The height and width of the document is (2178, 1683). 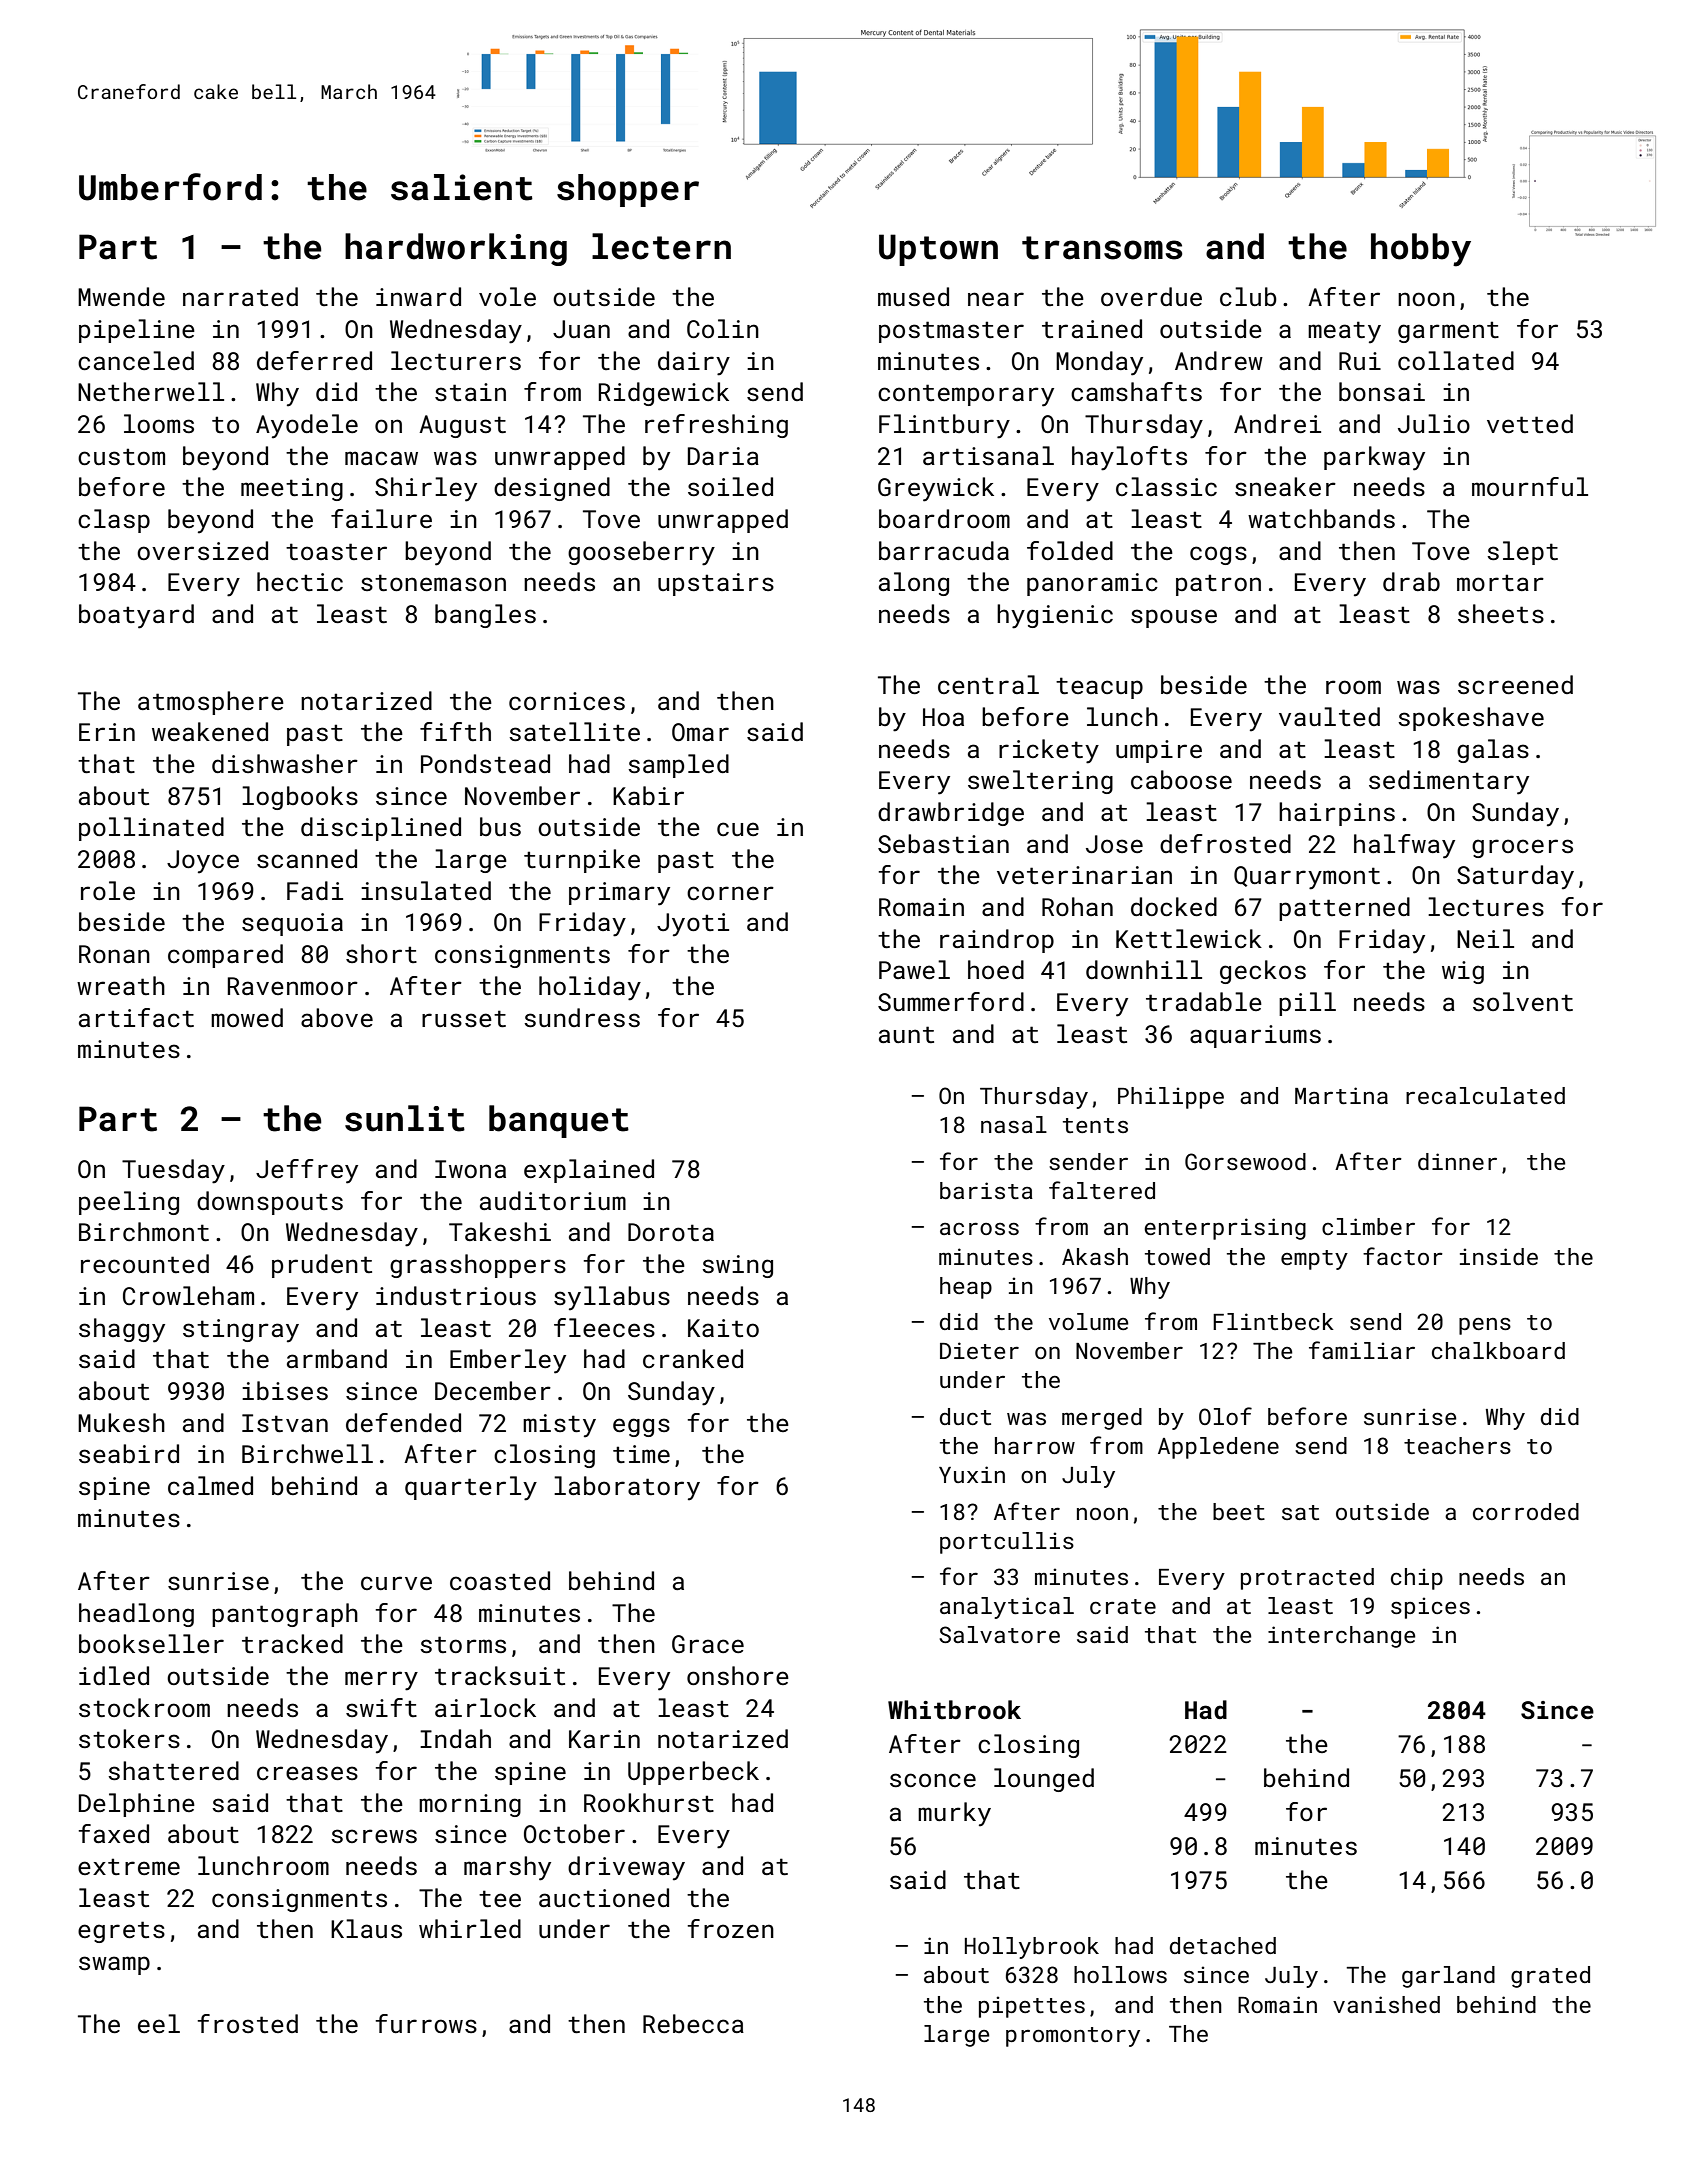 I want to click on vanished, so click(x=1386, y=2004).
